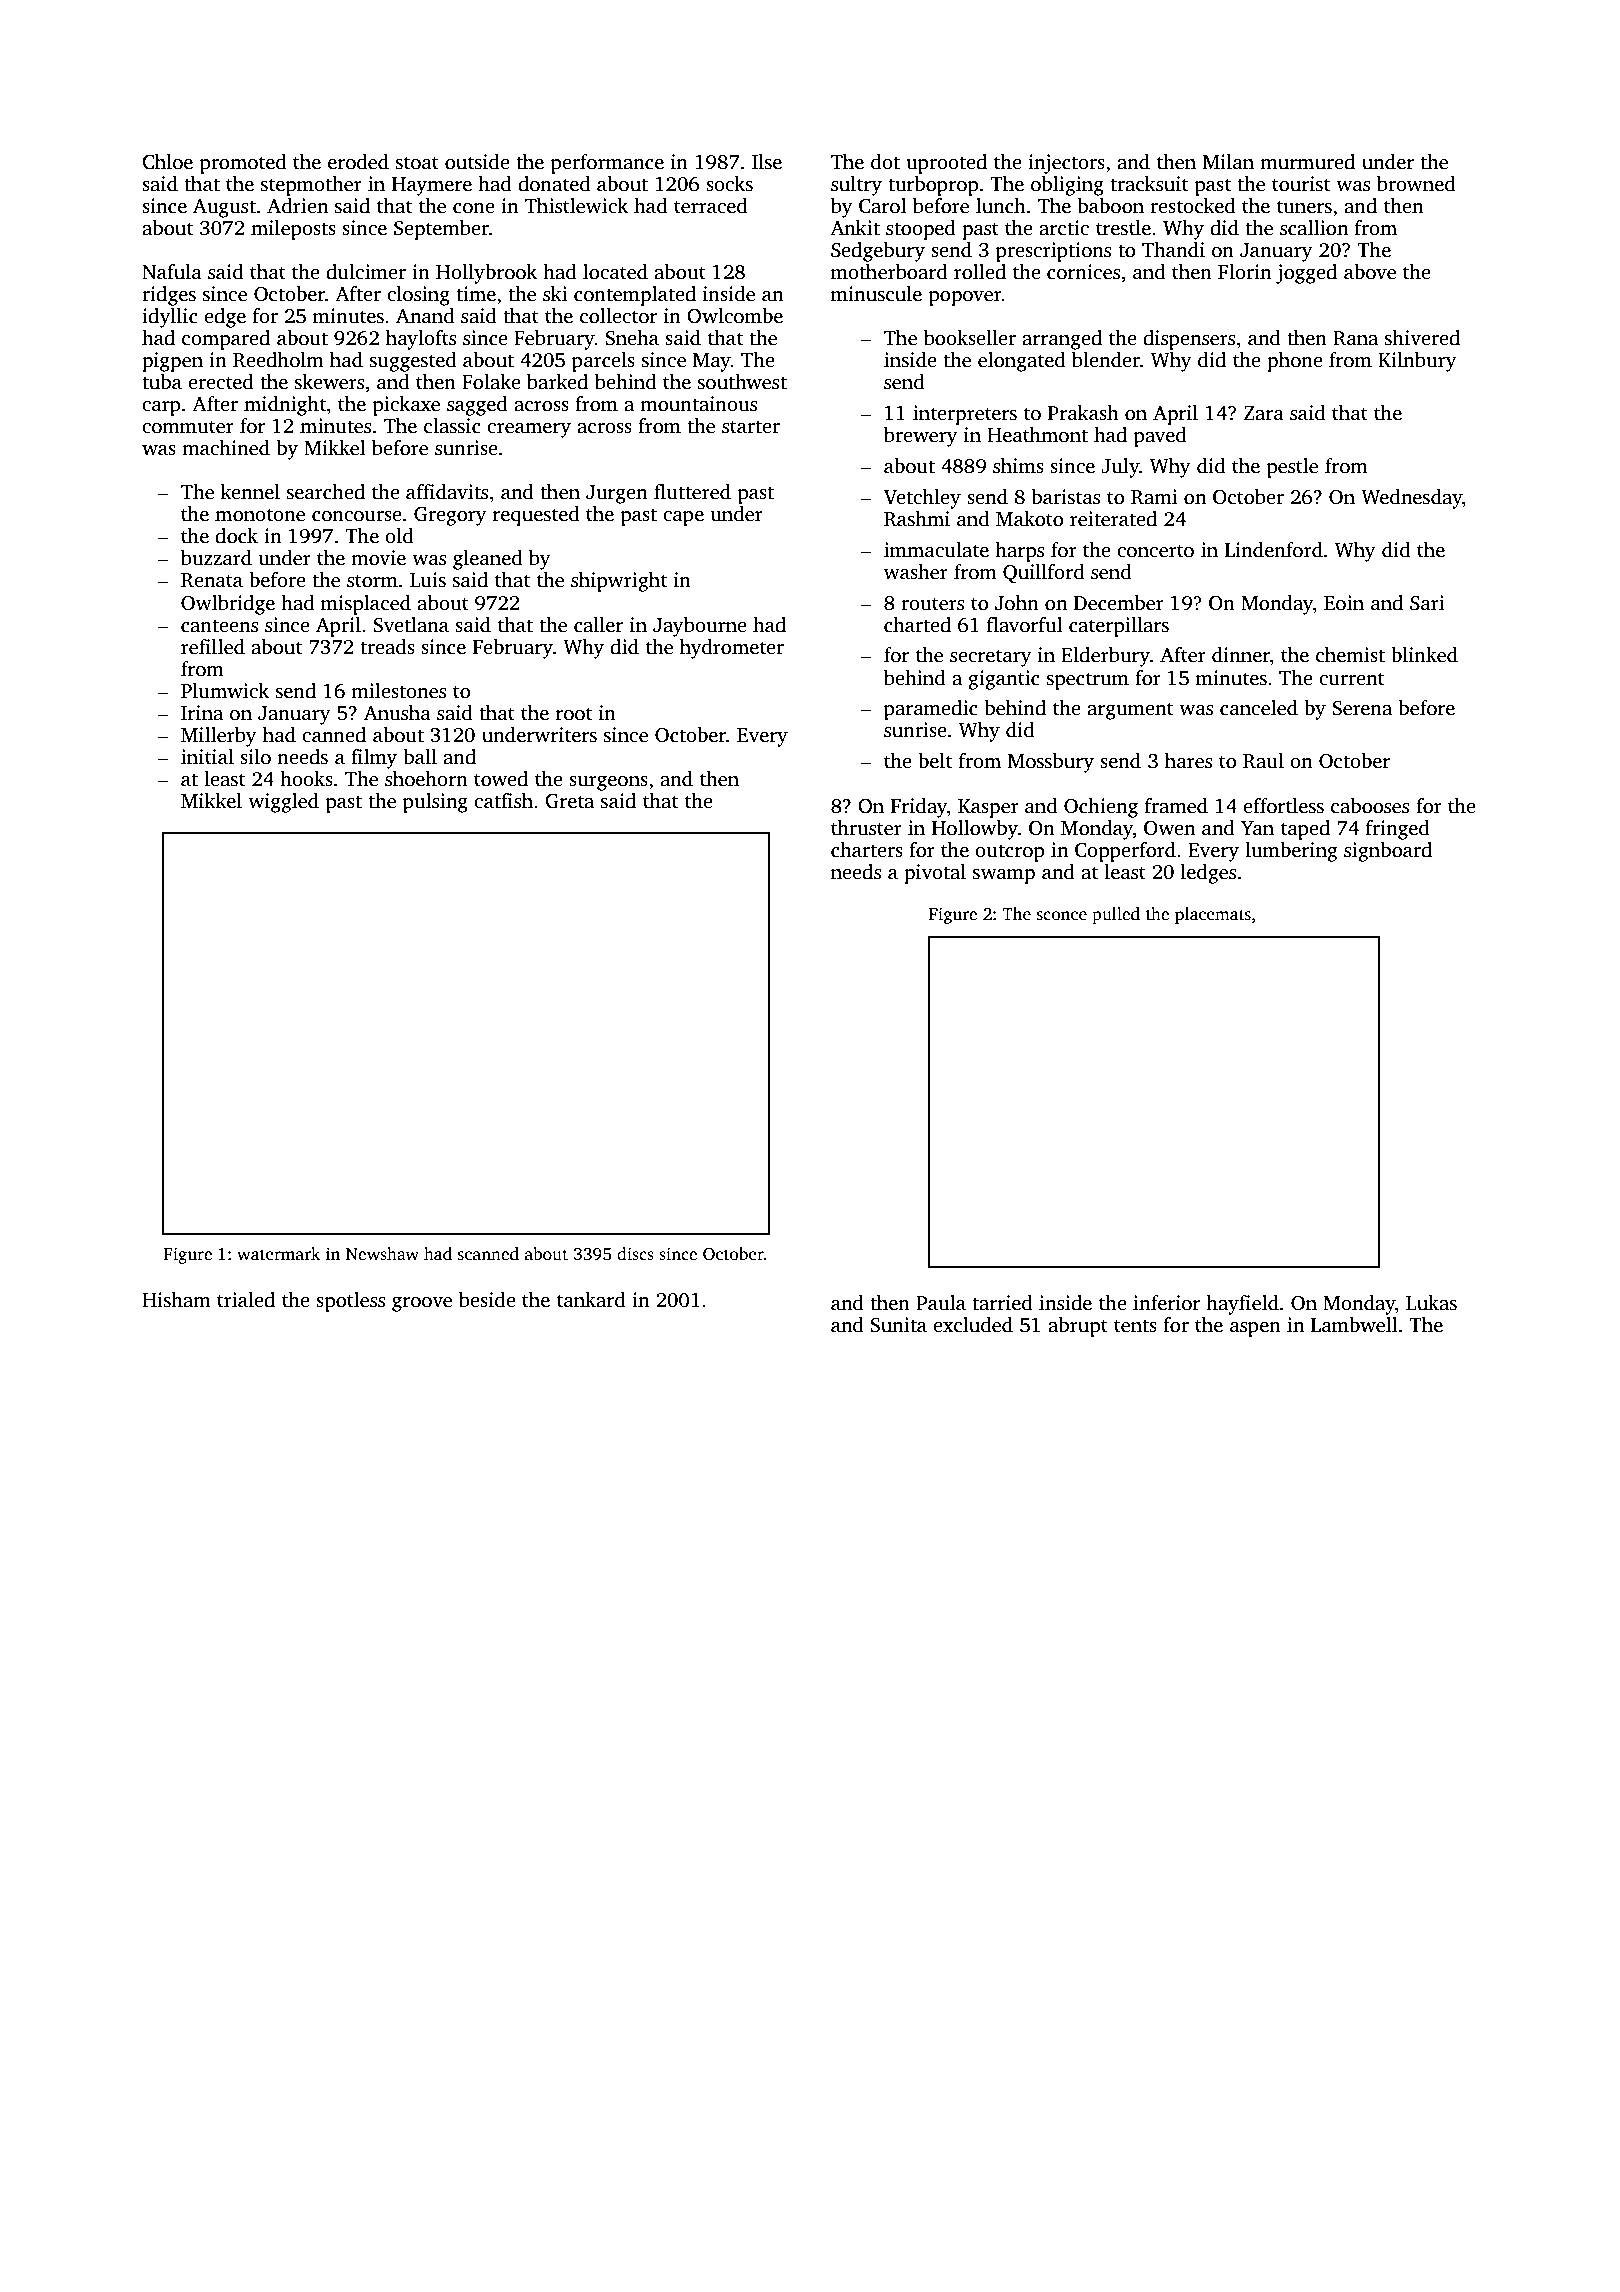 This screenshot has height=2292, width=1620. What do you see at coordinates (1213, 915) in the screenshot?
I see `placemats` at bounding box center [1213, 915].
